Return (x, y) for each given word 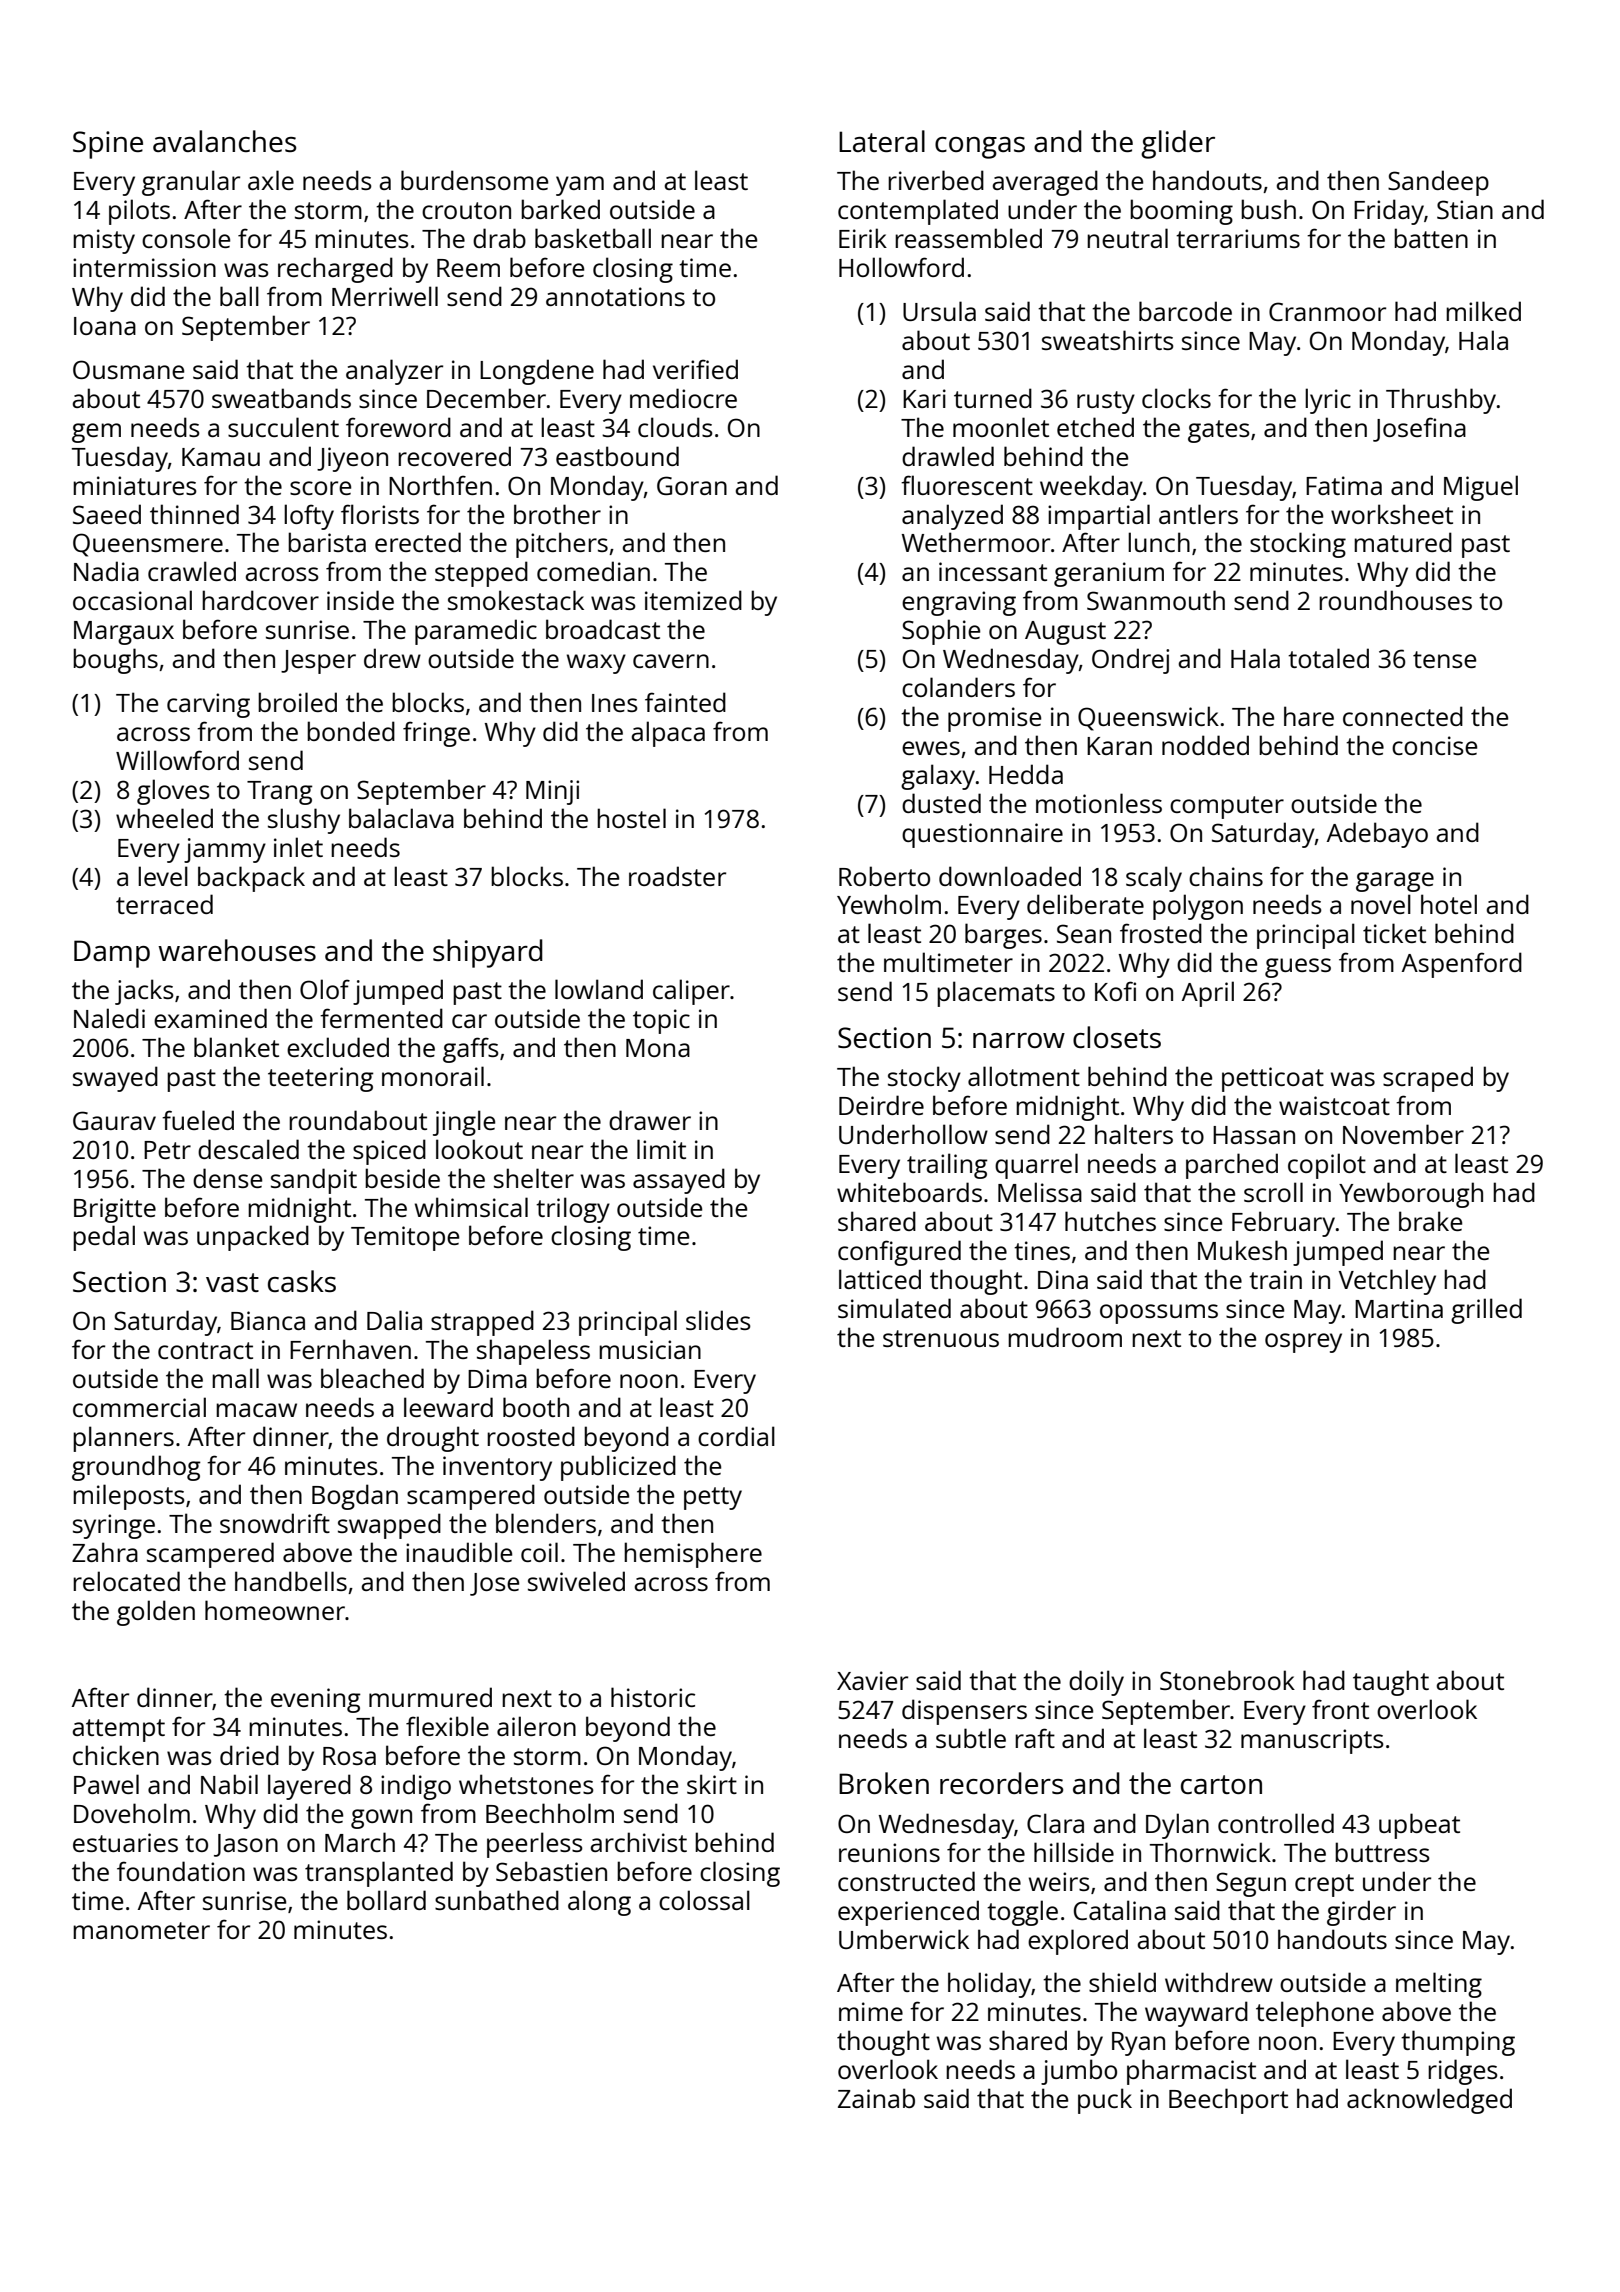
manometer (141, 1930)
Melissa (1040, 1192)
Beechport (1228, 2101)
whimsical (471, 1207)
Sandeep (1438, 183)
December (486, 398)
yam (580, 186)
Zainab (876, 2098)
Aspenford (1462, 965)
